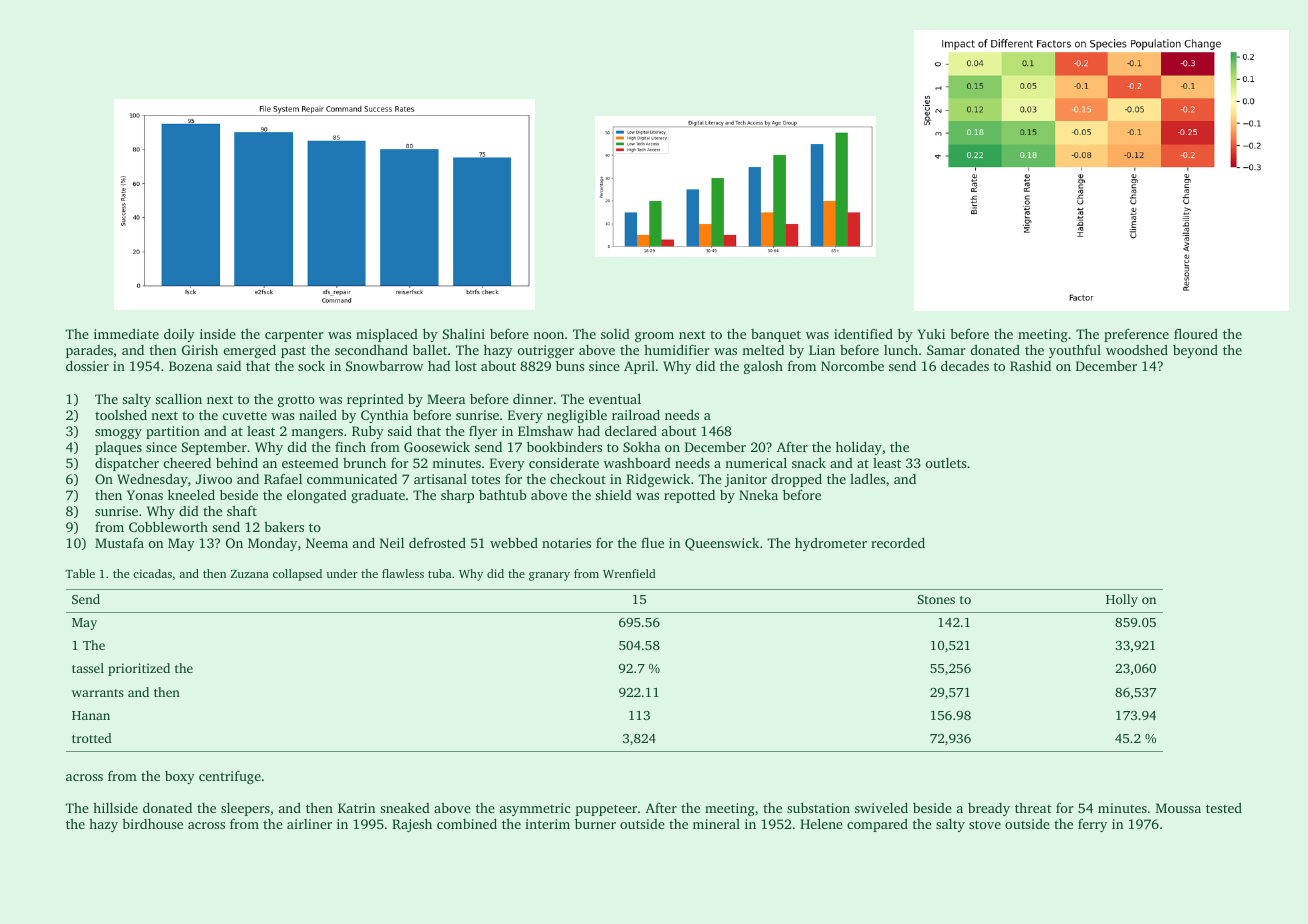 The height and width of the image is (924, 1308). What do you see at coordinates (936, 599) in the image?
I see `Stones` at bounding box center [936, 599].
